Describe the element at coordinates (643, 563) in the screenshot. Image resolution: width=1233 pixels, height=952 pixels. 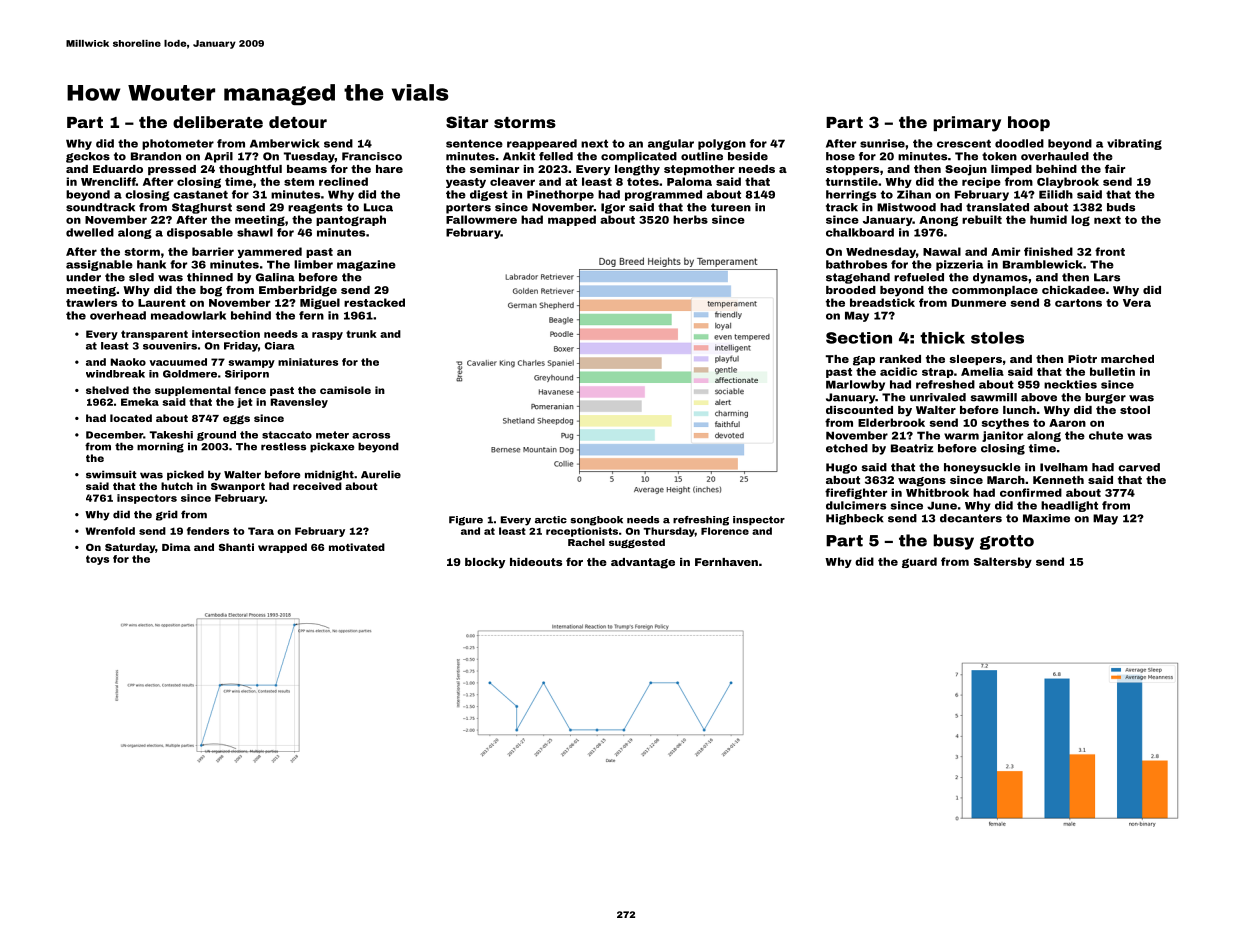
I see `advantage` at that location.
